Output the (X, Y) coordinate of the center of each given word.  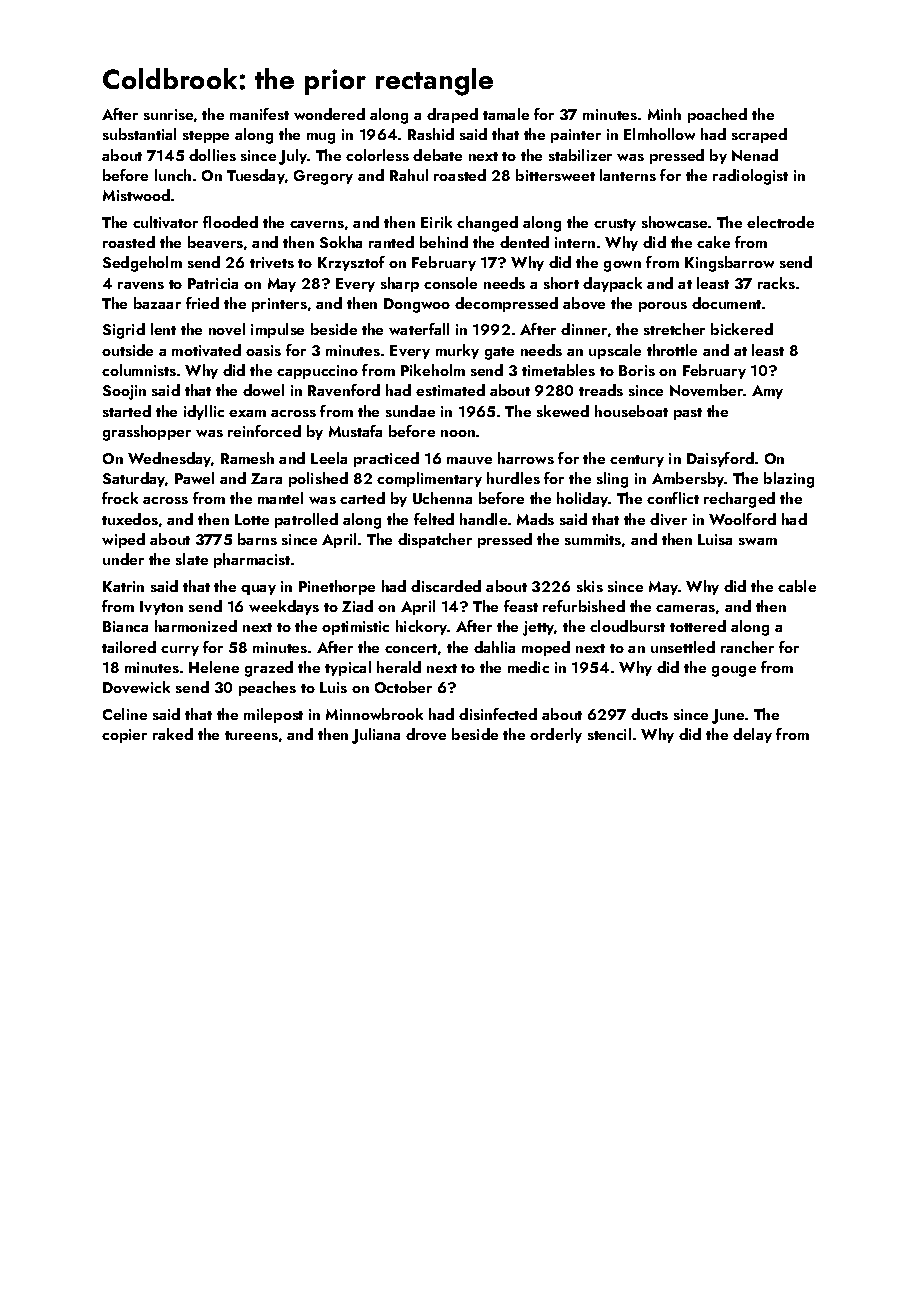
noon (458, 433)
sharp (400, 284)
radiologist (750, 177)
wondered (329, 114)
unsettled (683, 647)
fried (202, 303)
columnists (139, 370)
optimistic (355, 628)
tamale (506, 114)
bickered (742, 329)
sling (612, 480)
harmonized (196, 626)
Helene (214, 667)
